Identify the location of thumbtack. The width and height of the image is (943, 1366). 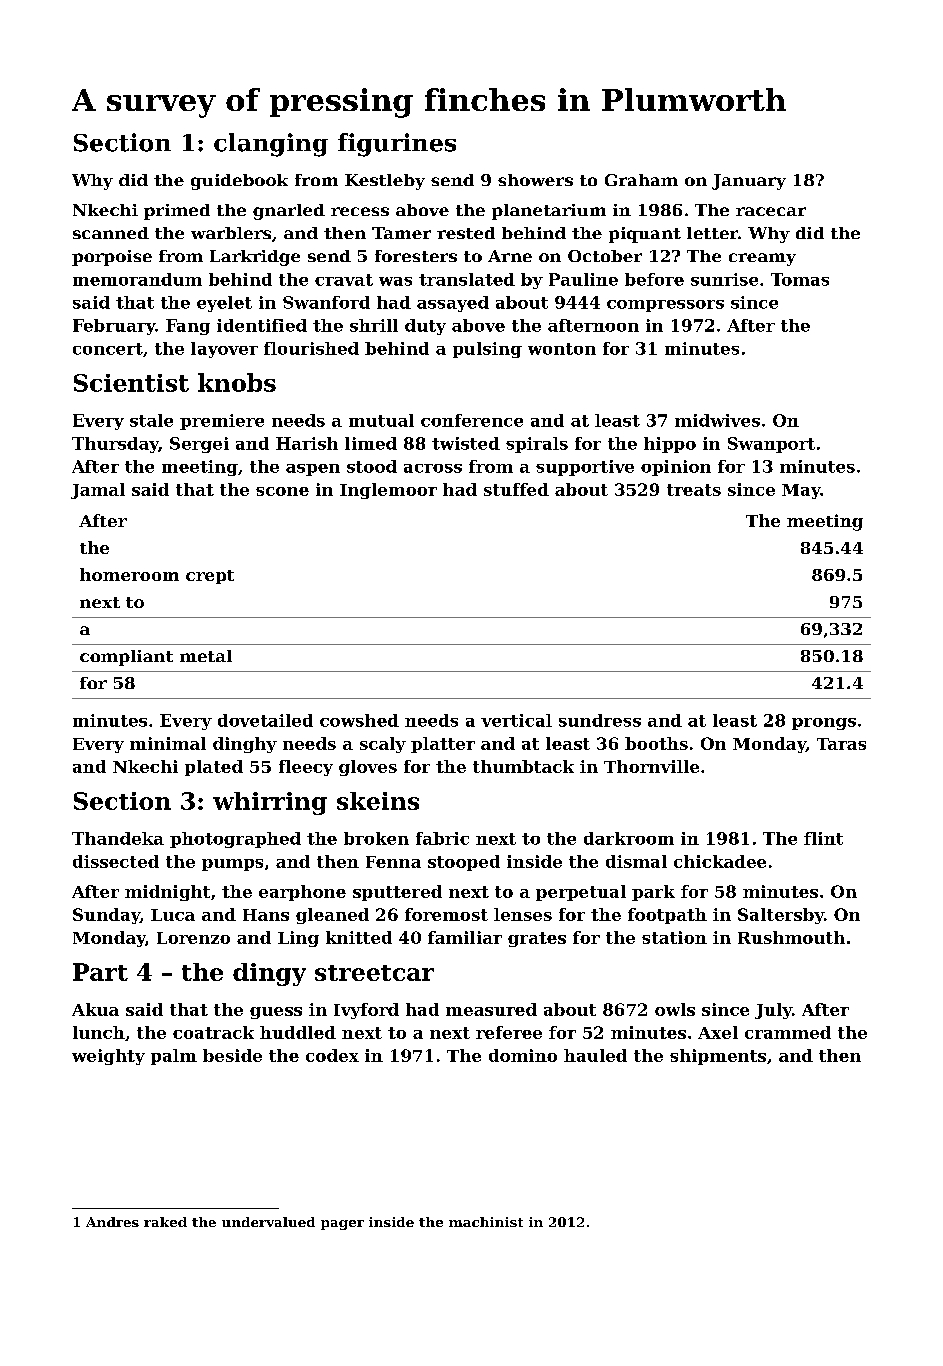
(523, 766).
